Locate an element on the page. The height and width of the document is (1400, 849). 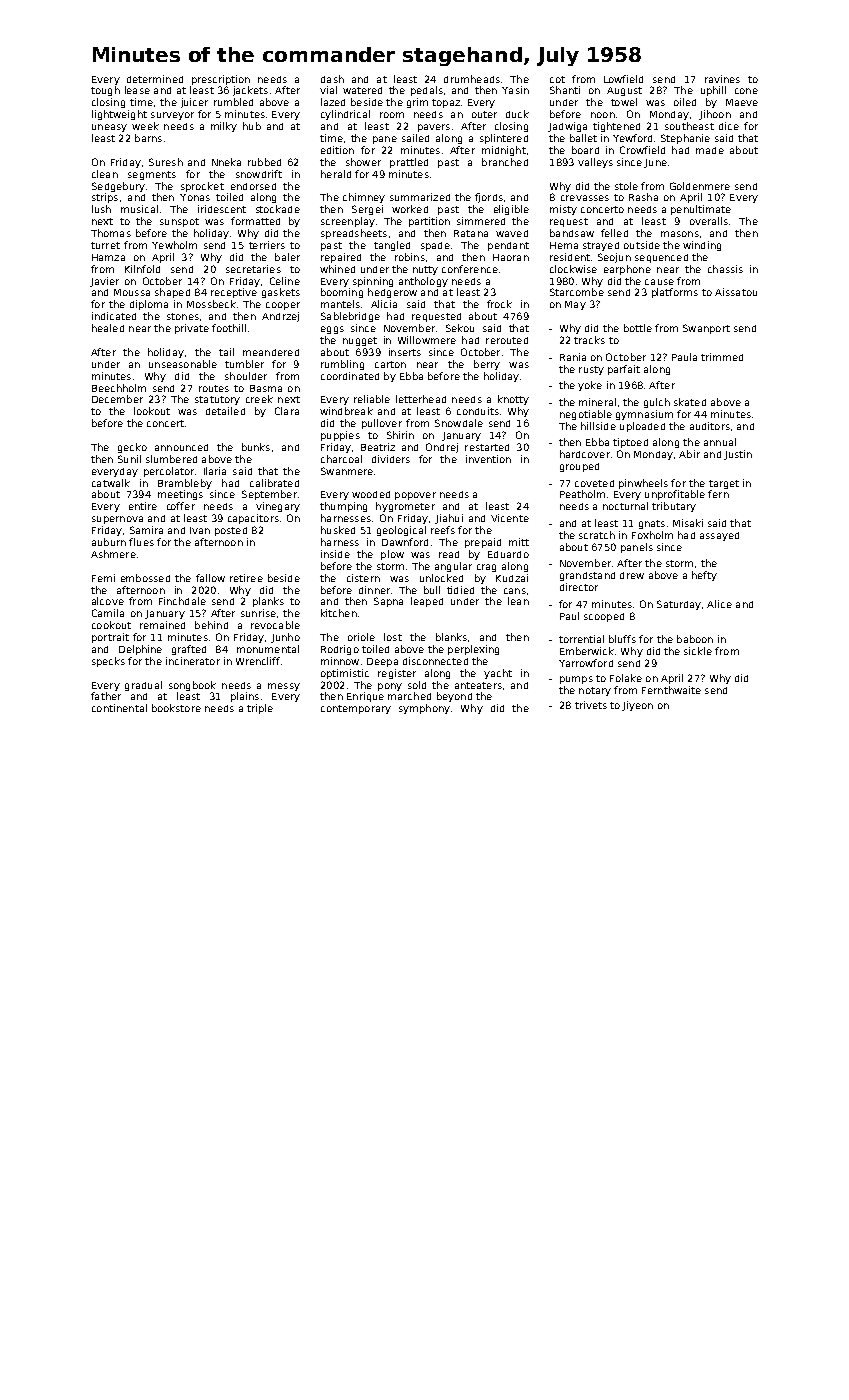
Lowfield is located at coordinates (623, 79).
